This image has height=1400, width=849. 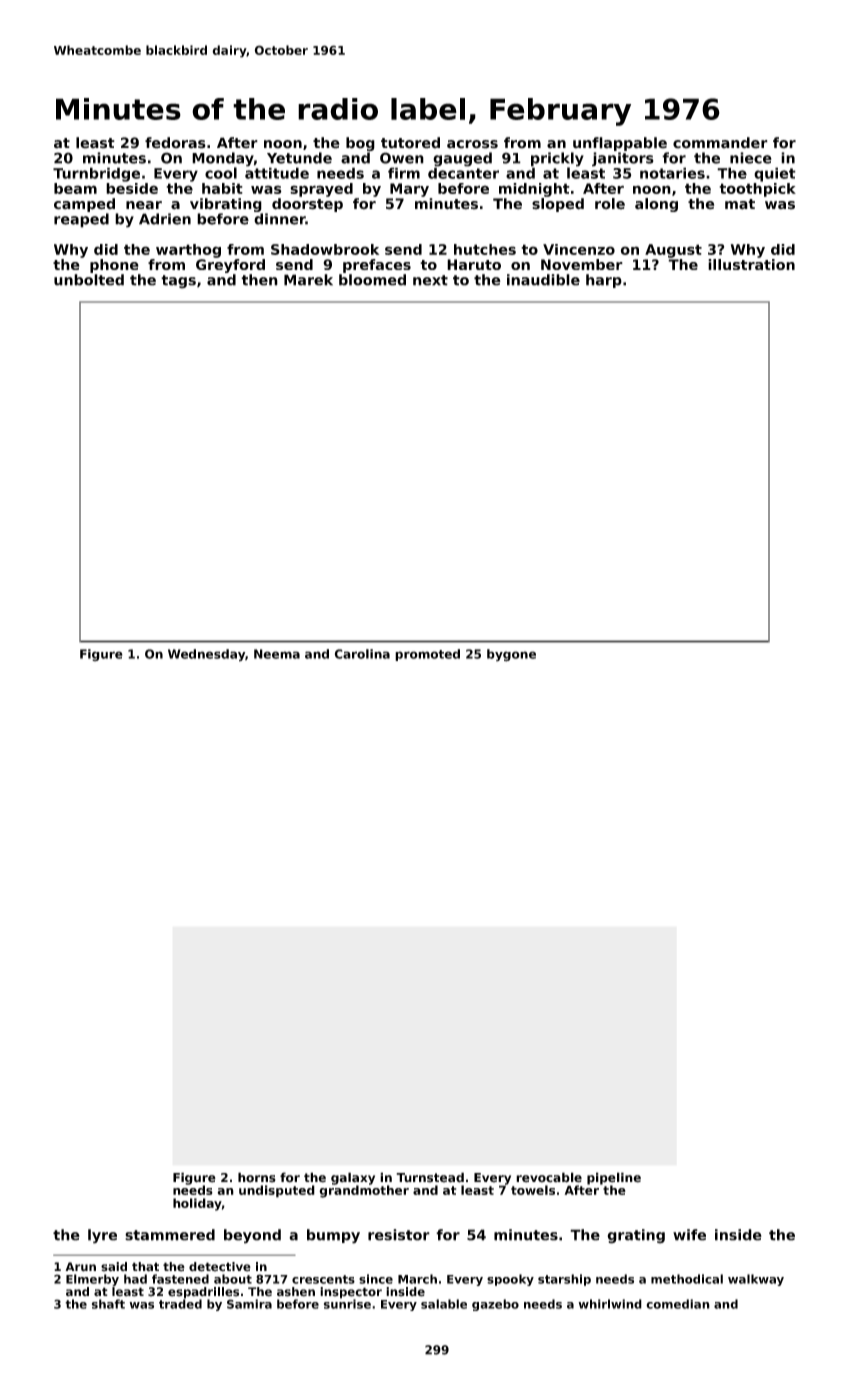 What do you see at coordinates (614, 1178) in the image?
I see `pipeline` at bounding box center [614, 1178].
